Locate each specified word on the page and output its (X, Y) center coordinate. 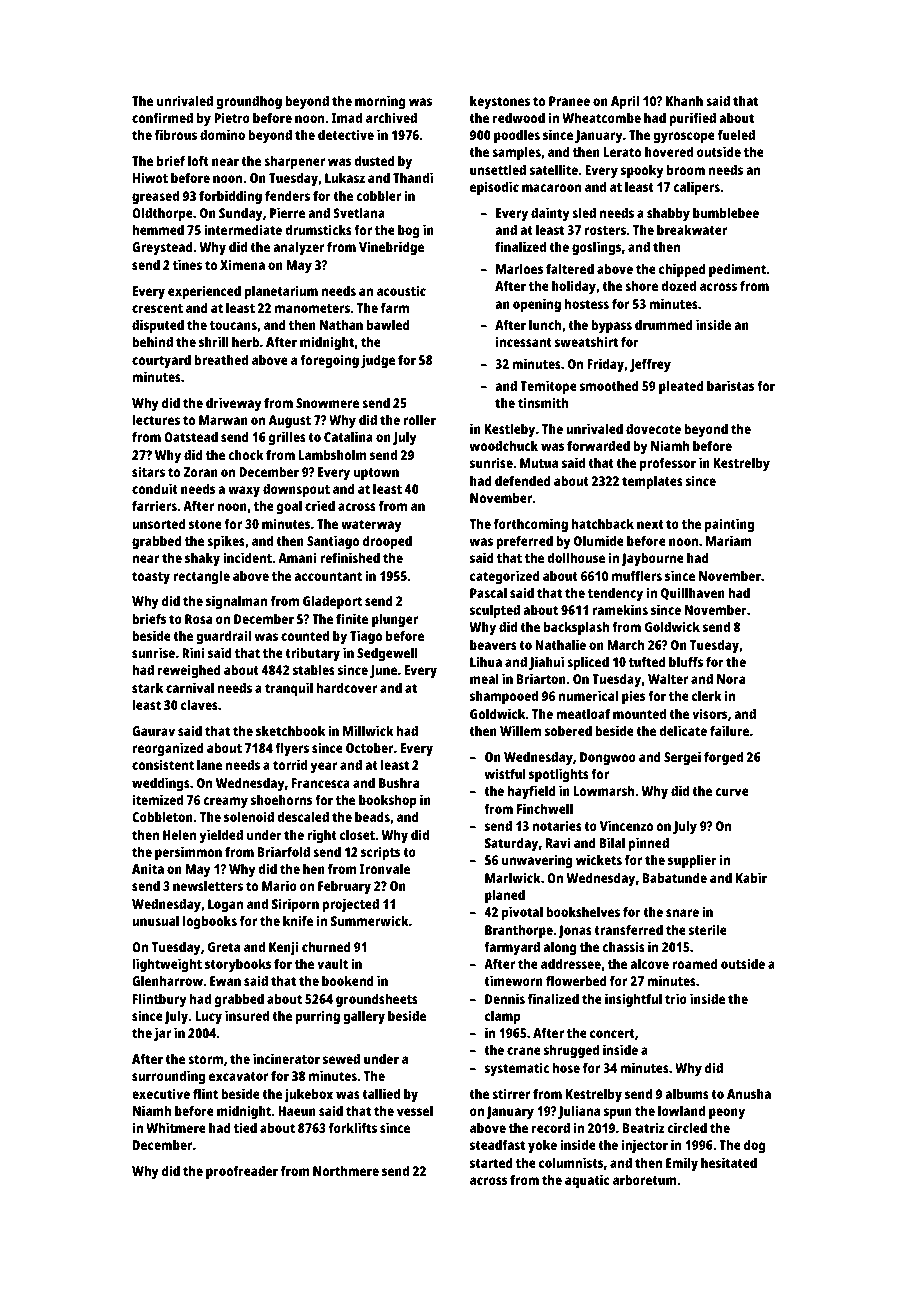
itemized (157, 799)
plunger (395, 620)
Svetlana (359, 212)
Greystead (162, 248)
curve (732, 792)
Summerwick (370, 920)
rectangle (201, 577)
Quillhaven (693, 594)
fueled (736, 134)
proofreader (242, 1172)
